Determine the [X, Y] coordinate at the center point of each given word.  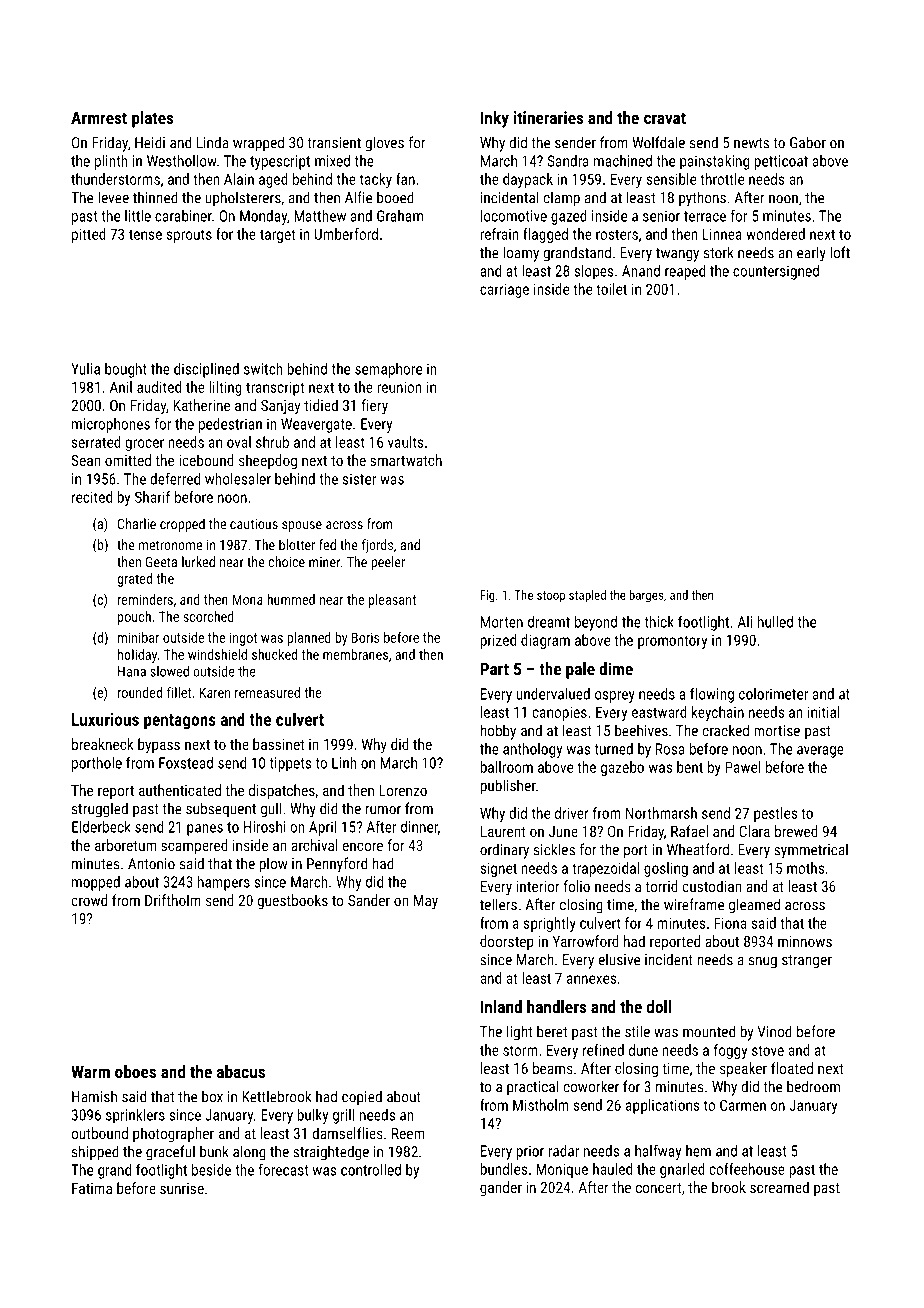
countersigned [776, 272]
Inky [495, 119]
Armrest [99, 117]
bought [126, 370]
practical [532, 1088]
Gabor [808, 142]
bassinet [279, 744]
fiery [374, 406]
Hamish [94, 1096]
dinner [419, 827]
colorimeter [773, 694]
